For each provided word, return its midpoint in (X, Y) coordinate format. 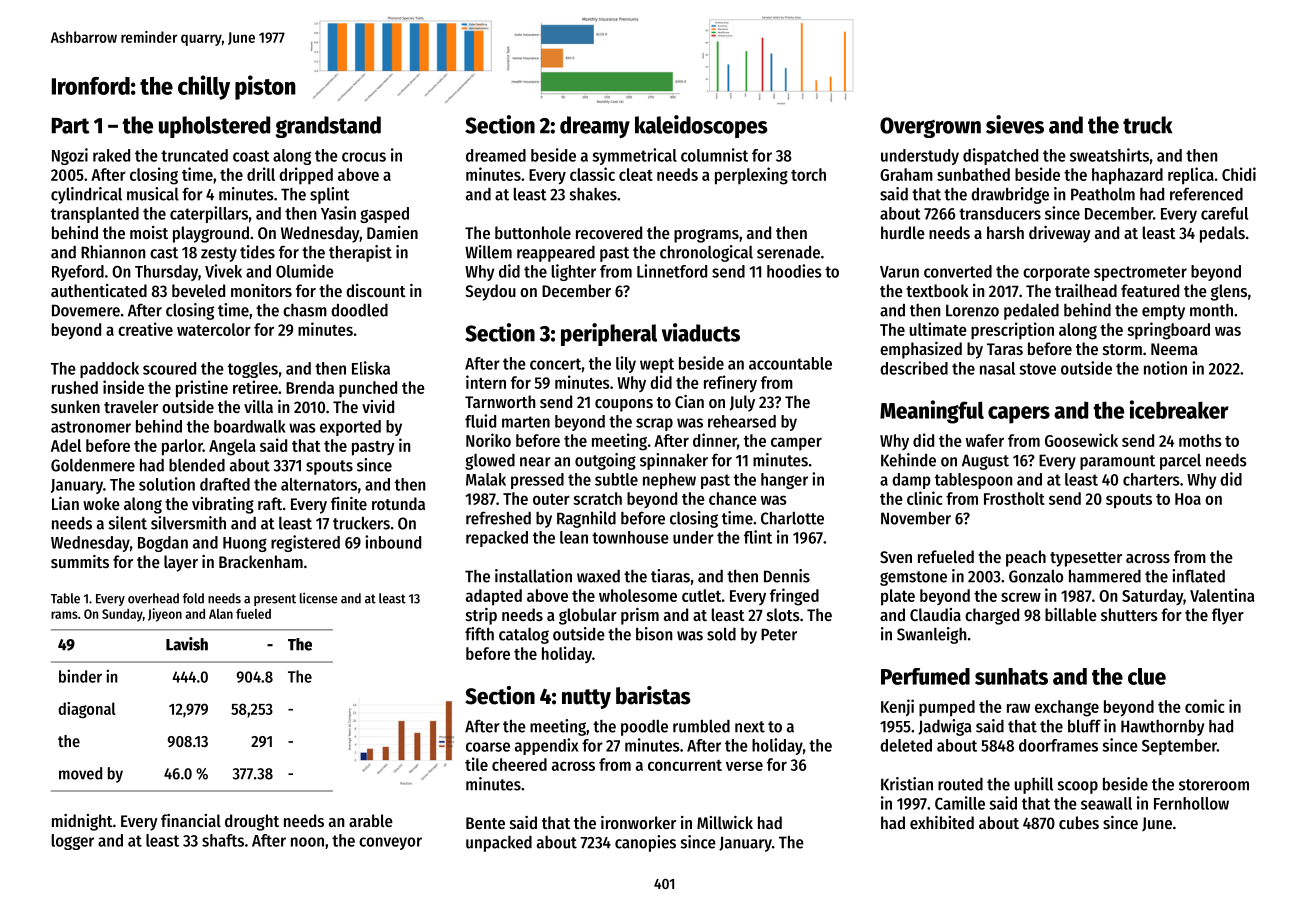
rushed (75, 387)
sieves (1015, 124)
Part (70, 126)
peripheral (609, 334)
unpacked (499, 844)
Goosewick (1081, 440)
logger (73, 842)
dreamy (595, 127)
